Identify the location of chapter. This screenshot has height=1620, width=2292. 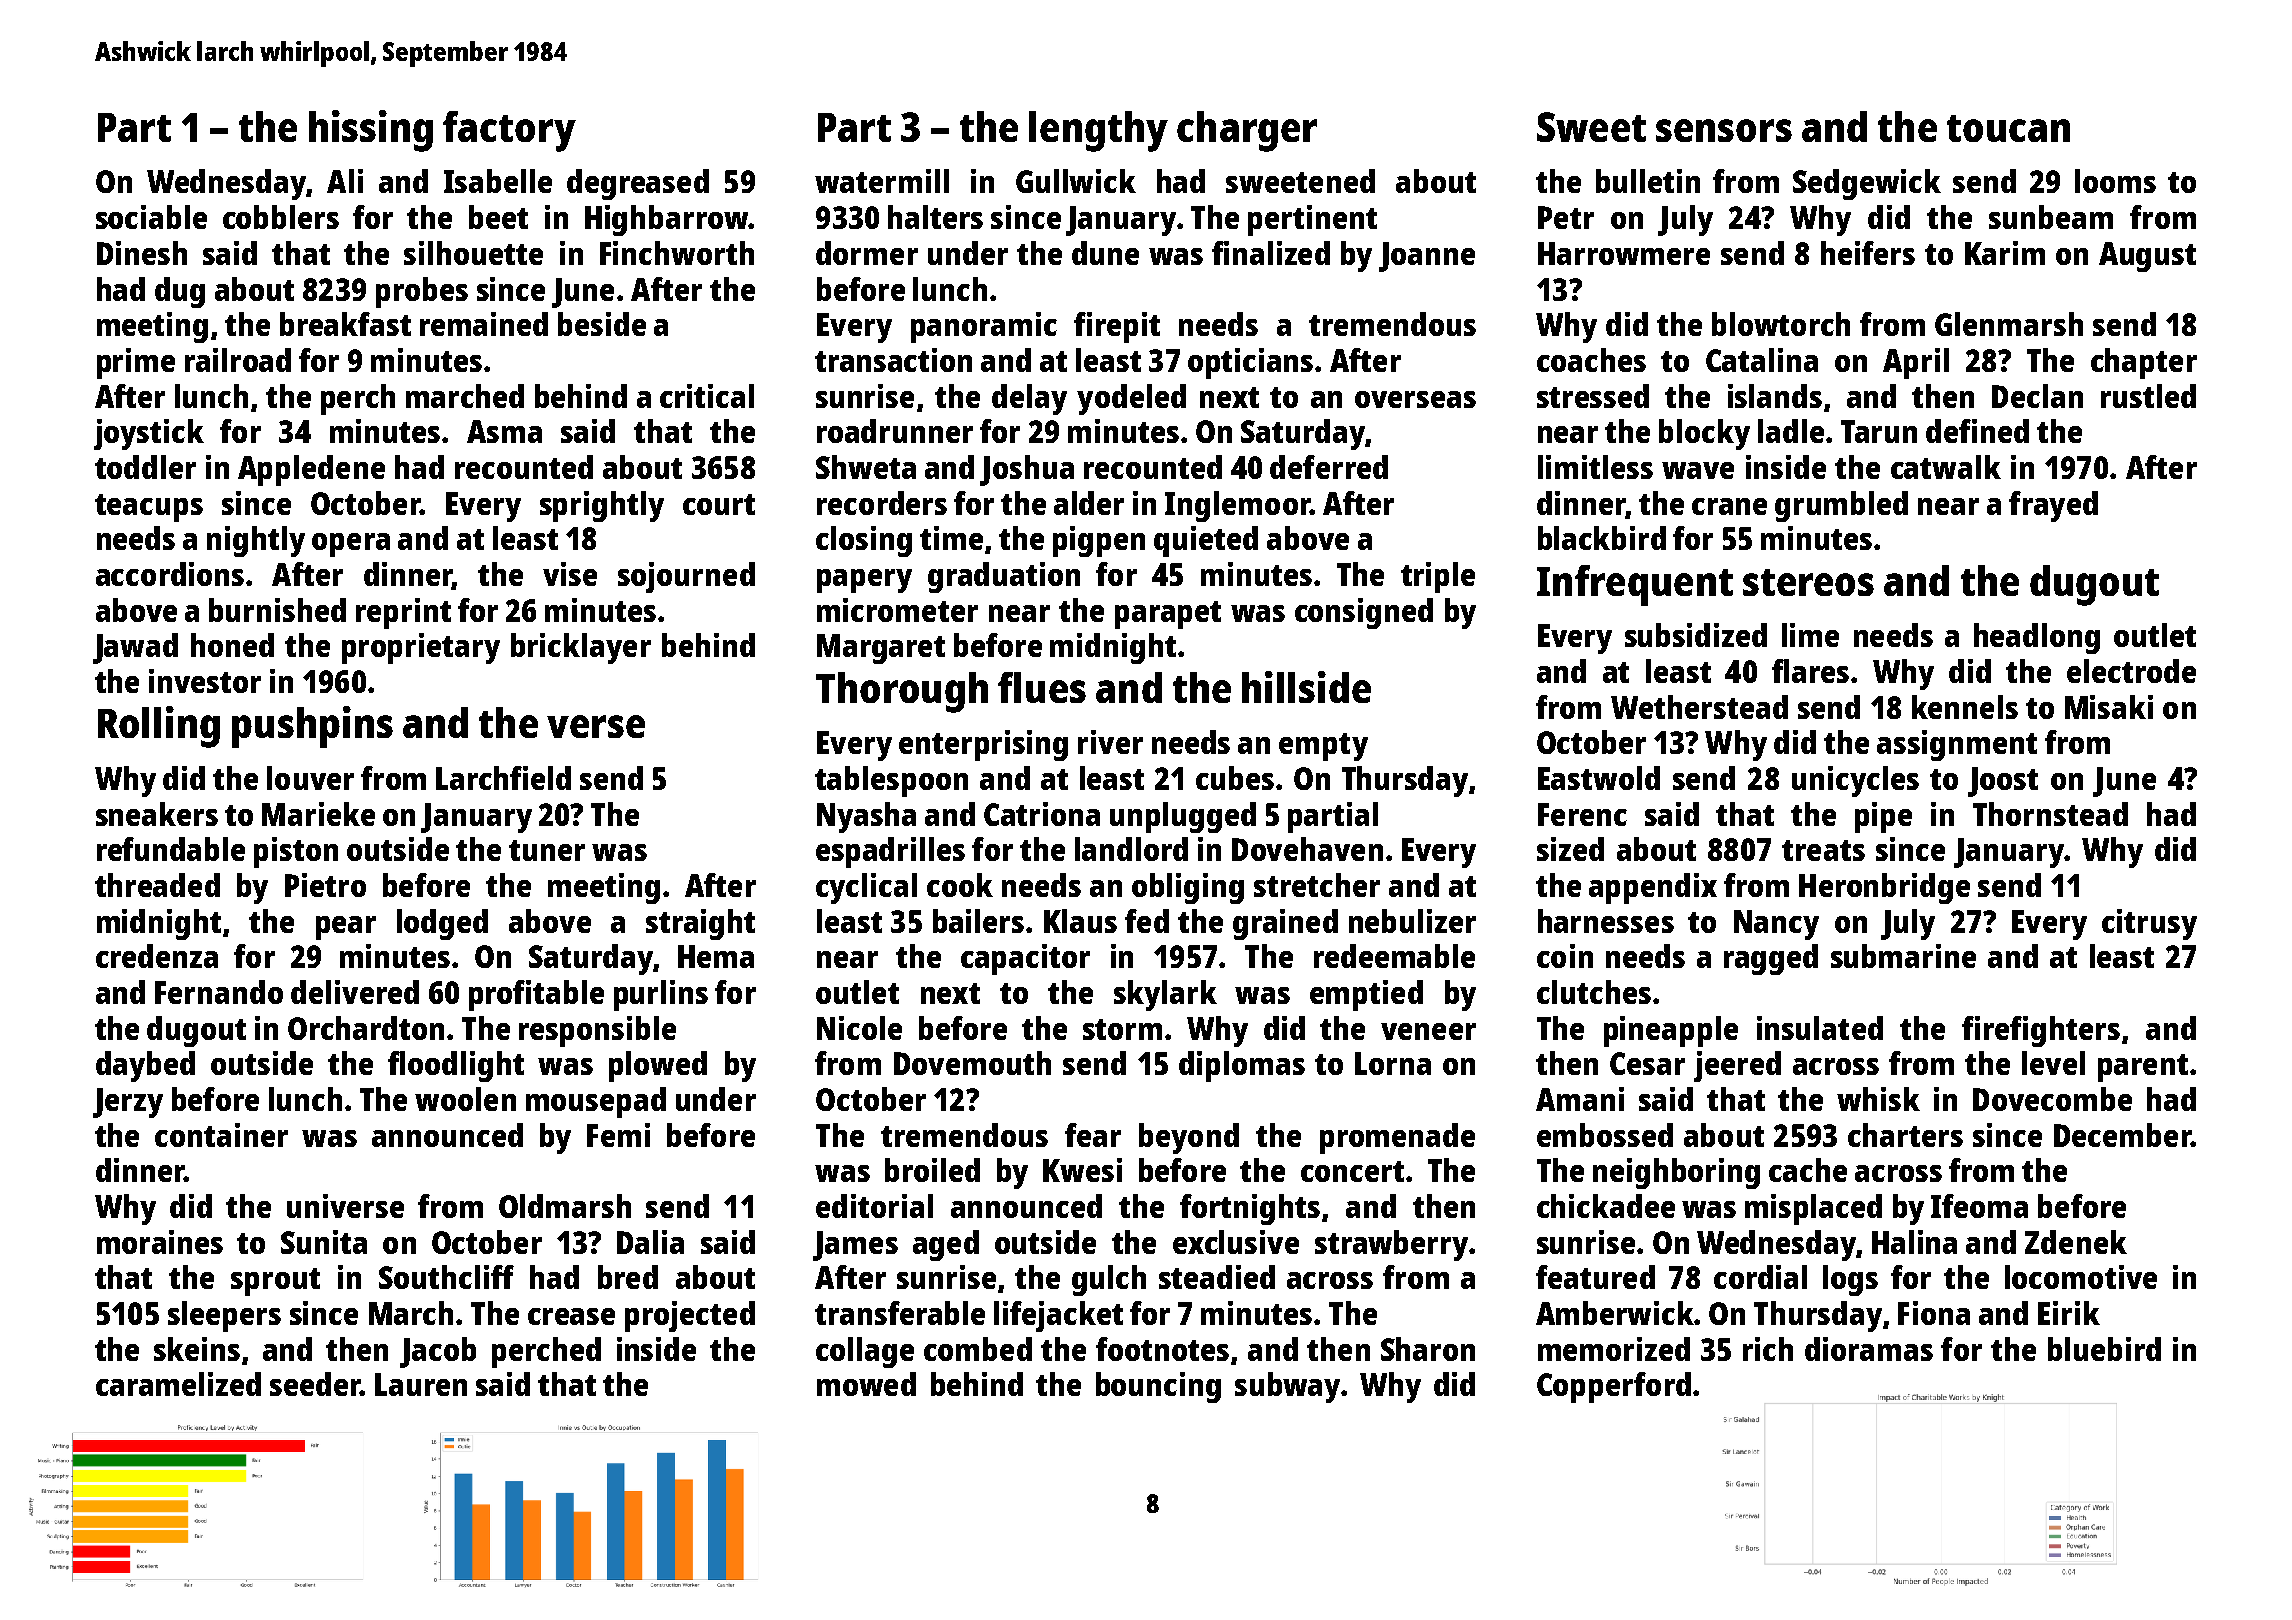
(2144, 363).
